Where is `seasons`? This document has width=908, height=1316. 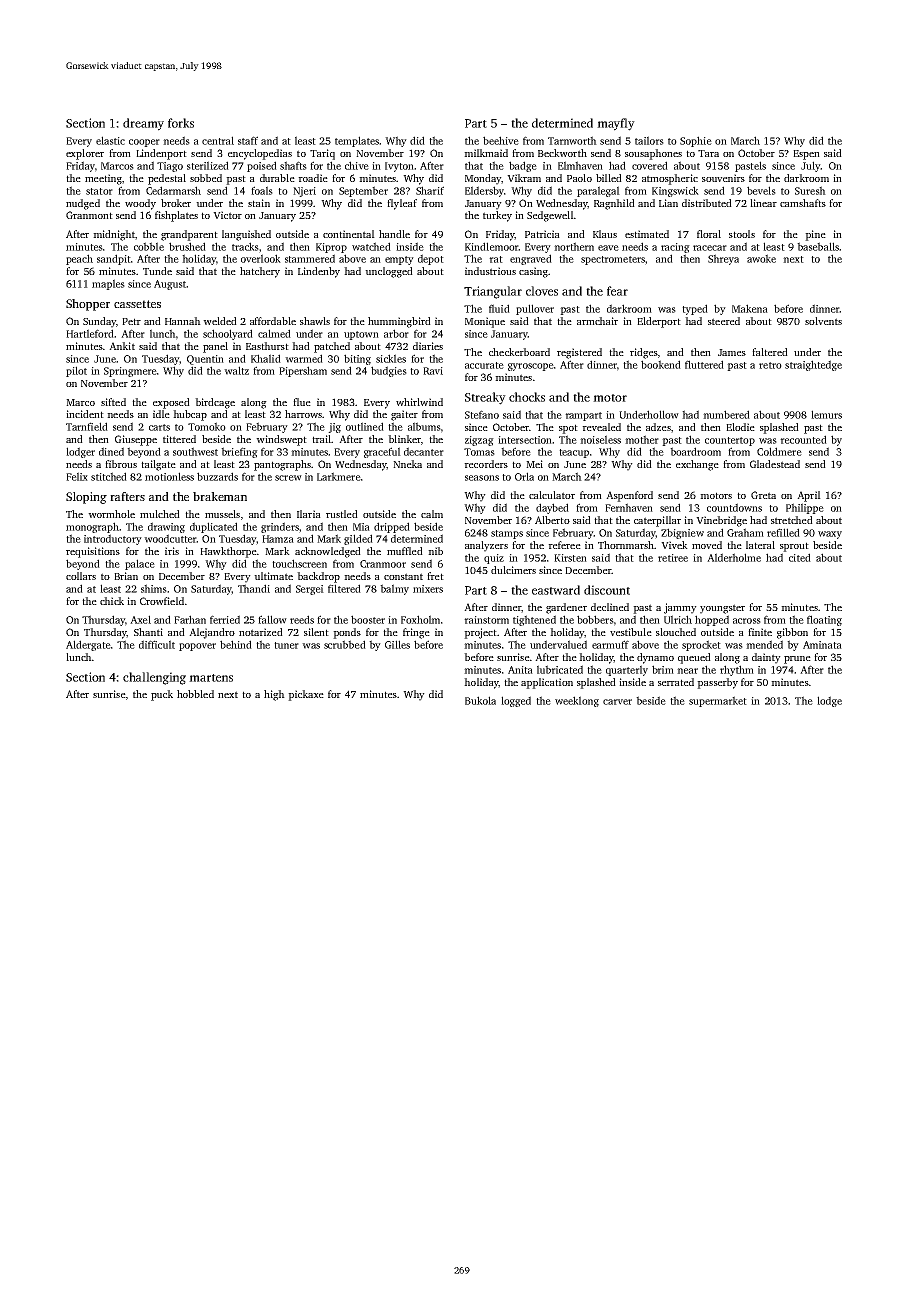
seasons is located at coordinates (482, 478).
